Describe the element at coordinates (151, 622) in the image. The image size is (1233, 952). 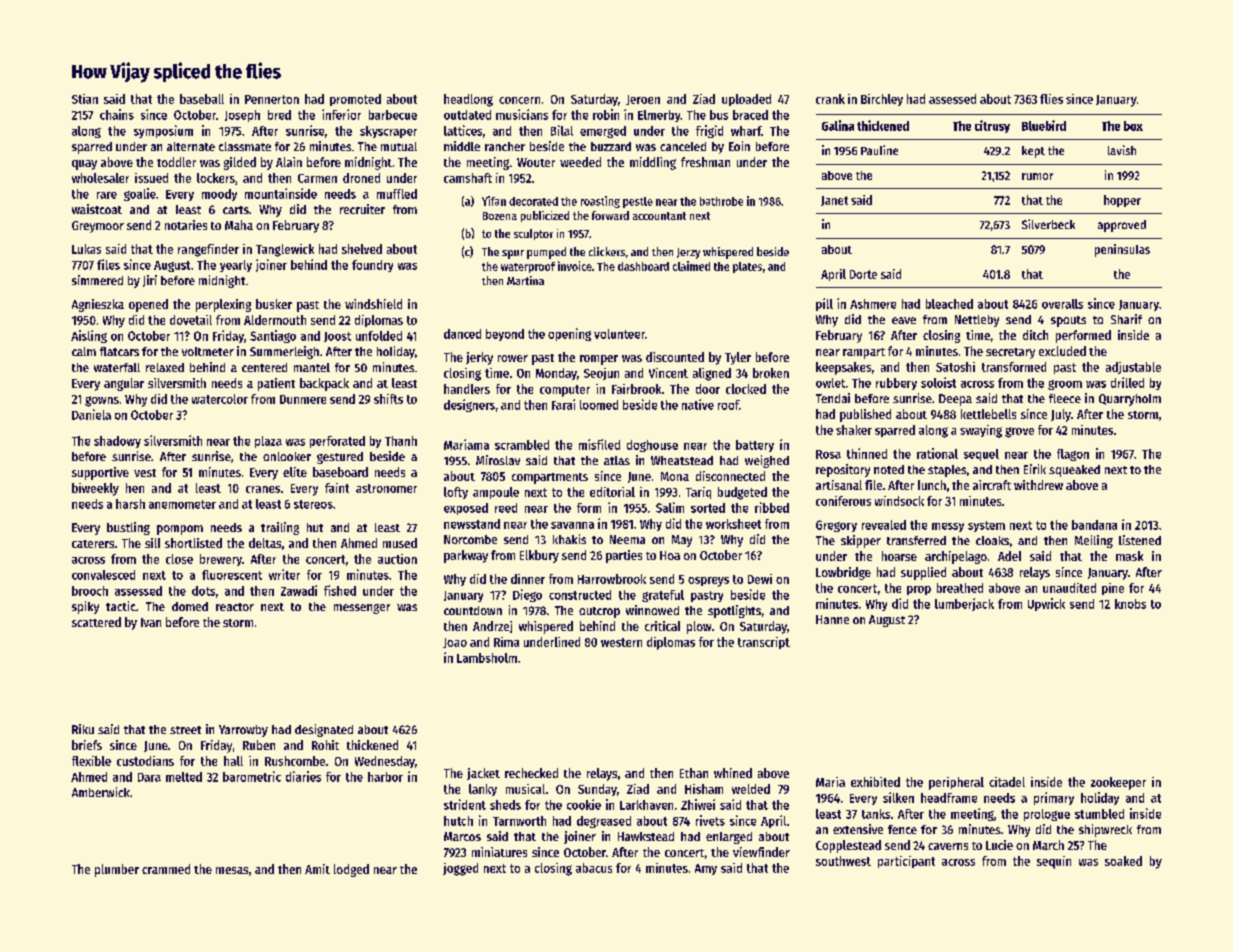
I see `Ivan` at that location.
